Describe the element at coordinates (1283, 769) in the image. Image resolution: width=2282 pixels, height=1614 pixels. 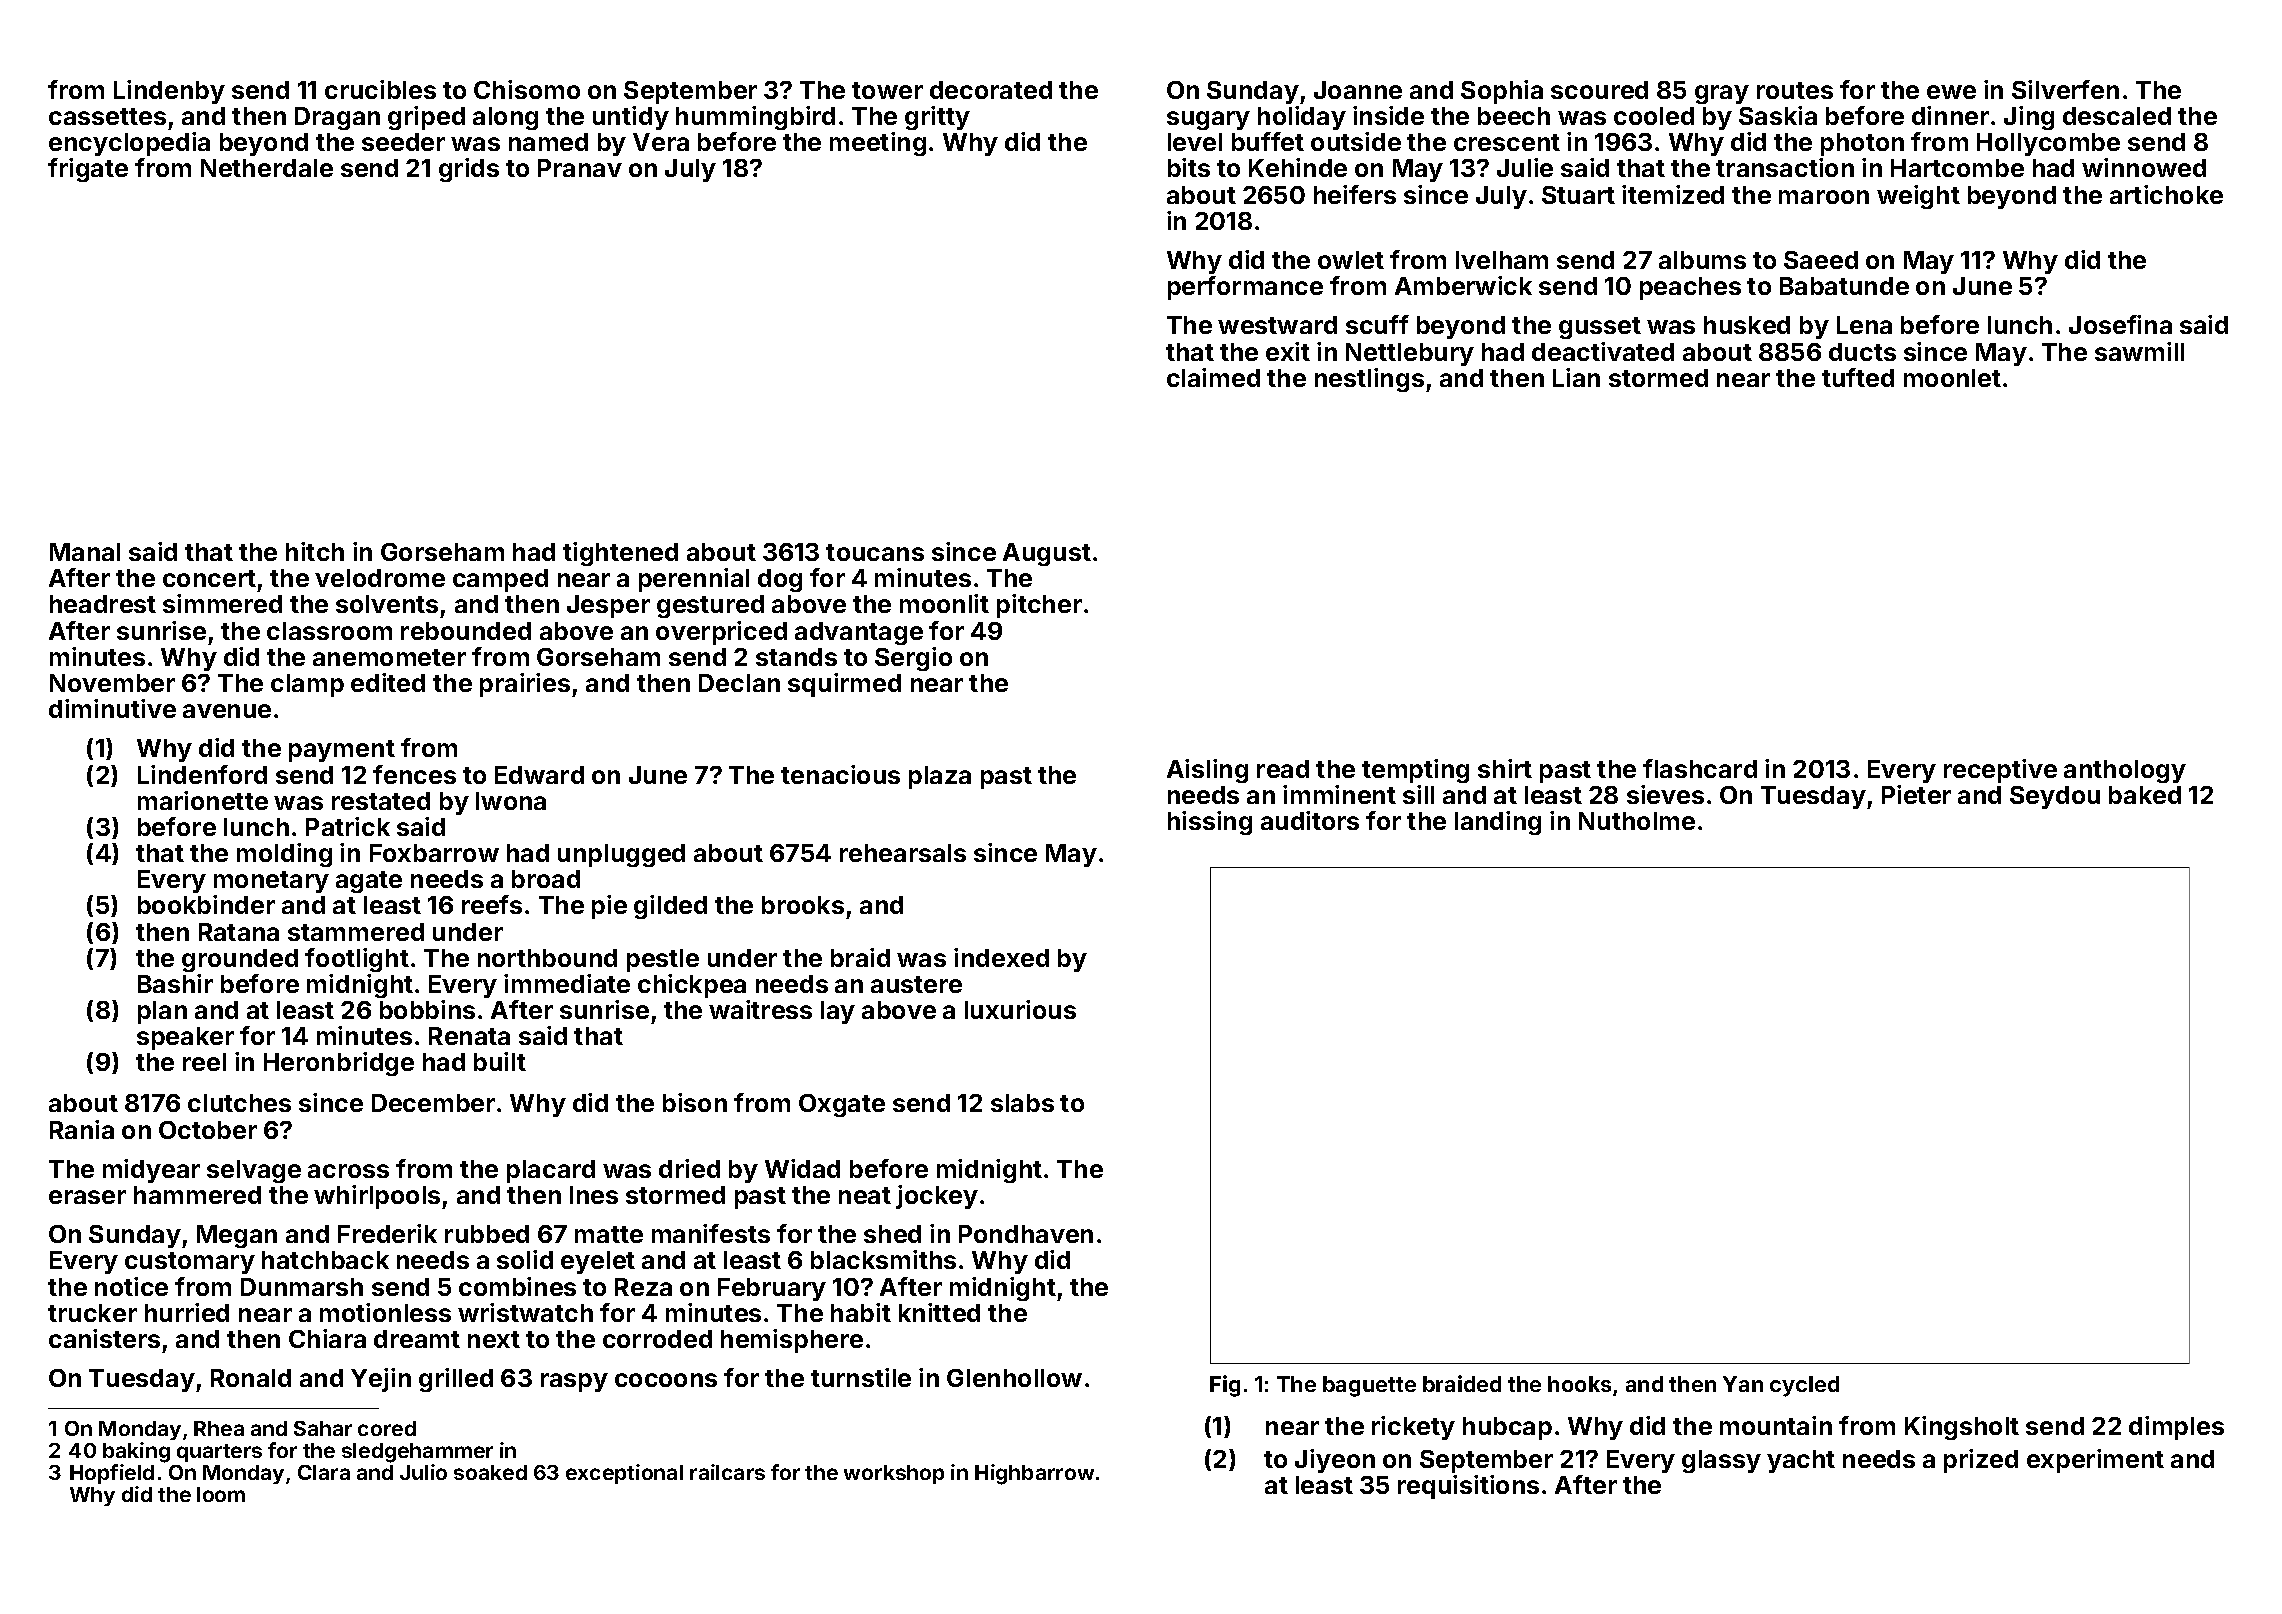
I see `read` at that location.
